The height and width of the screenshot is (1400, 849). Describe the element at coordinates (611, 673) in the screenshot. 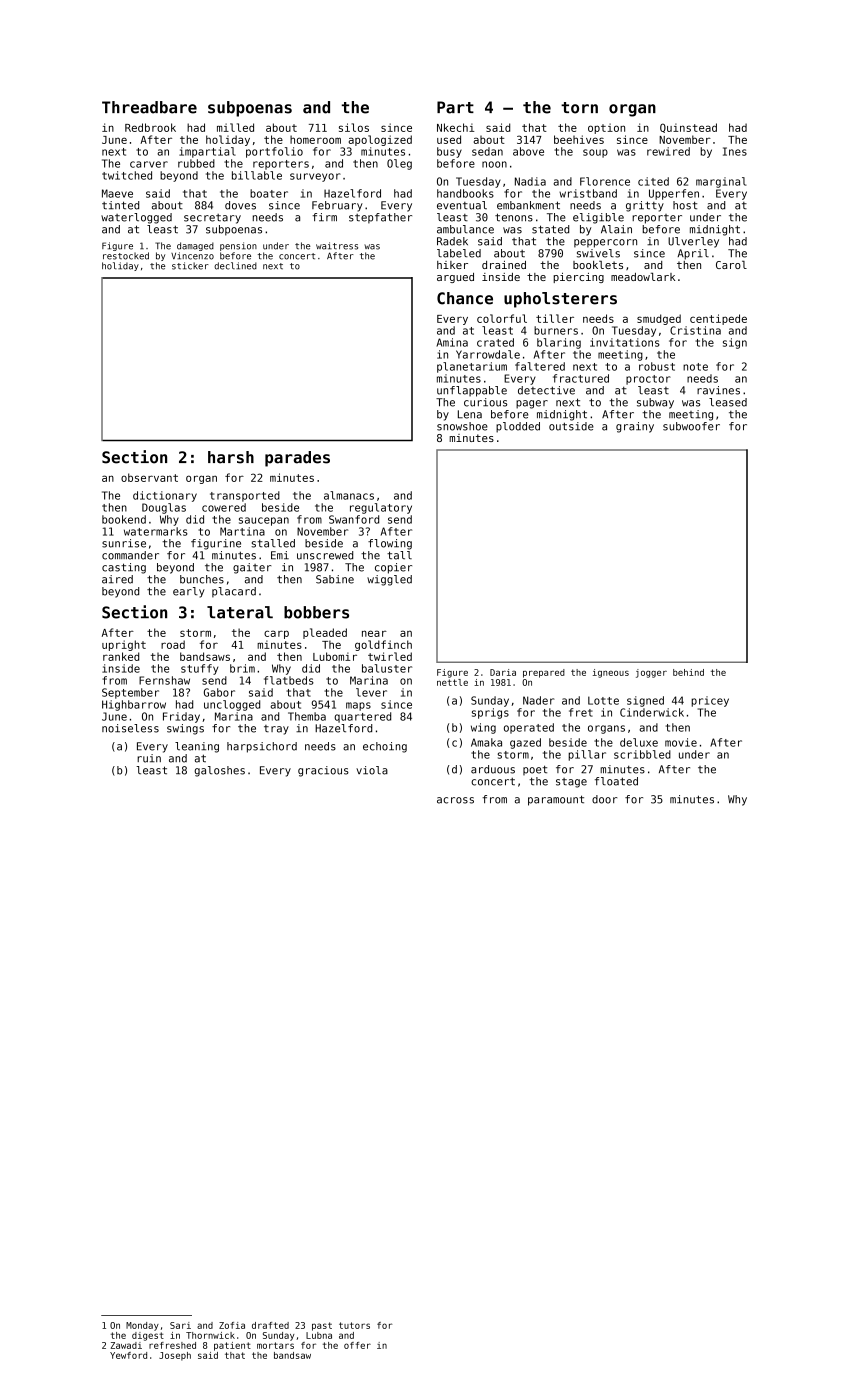

I see `igneous` at that location.
